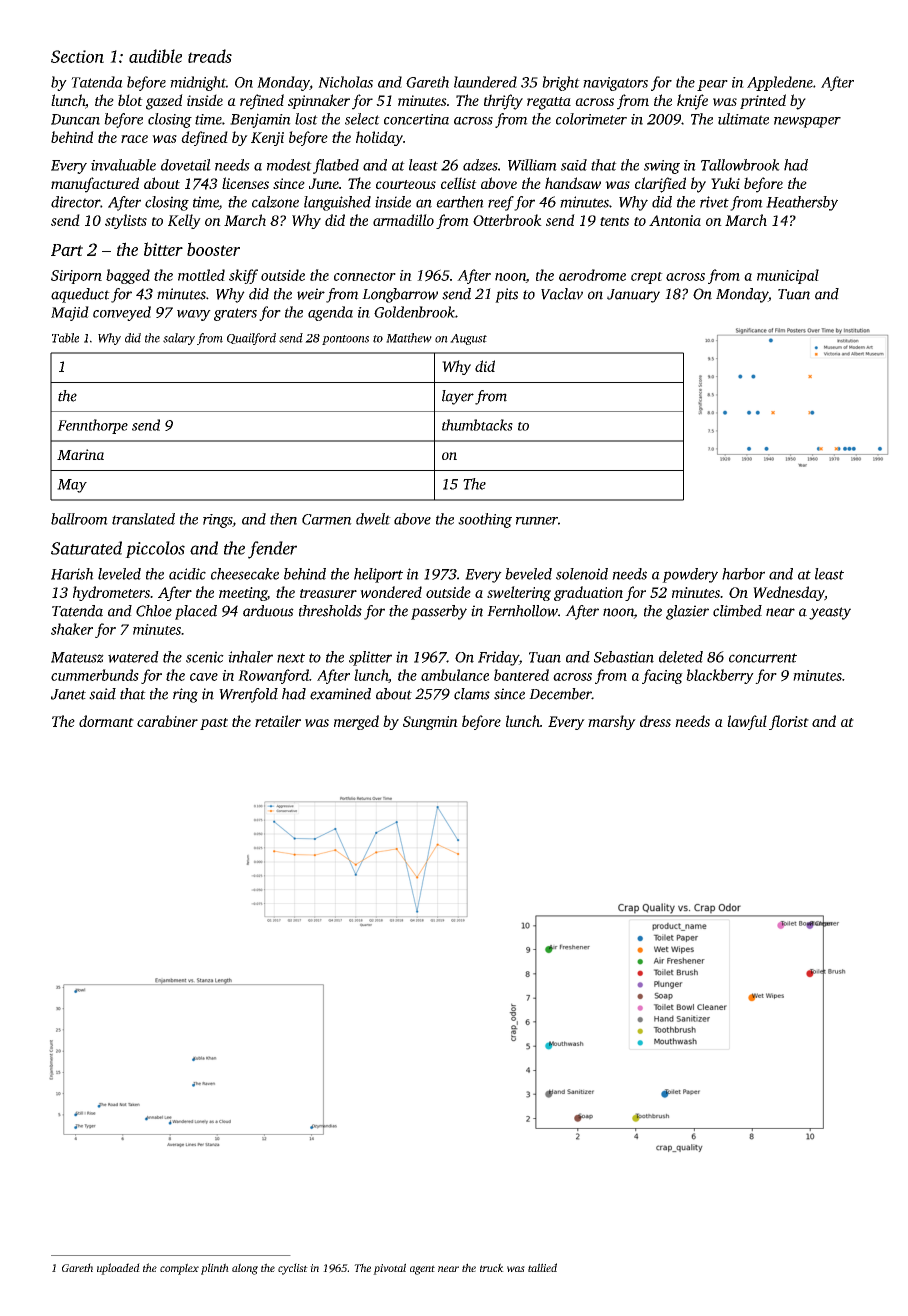  What do you see at coordinates (356, 722) in the image?
I see `merged` at bounding box center [356, 722].
